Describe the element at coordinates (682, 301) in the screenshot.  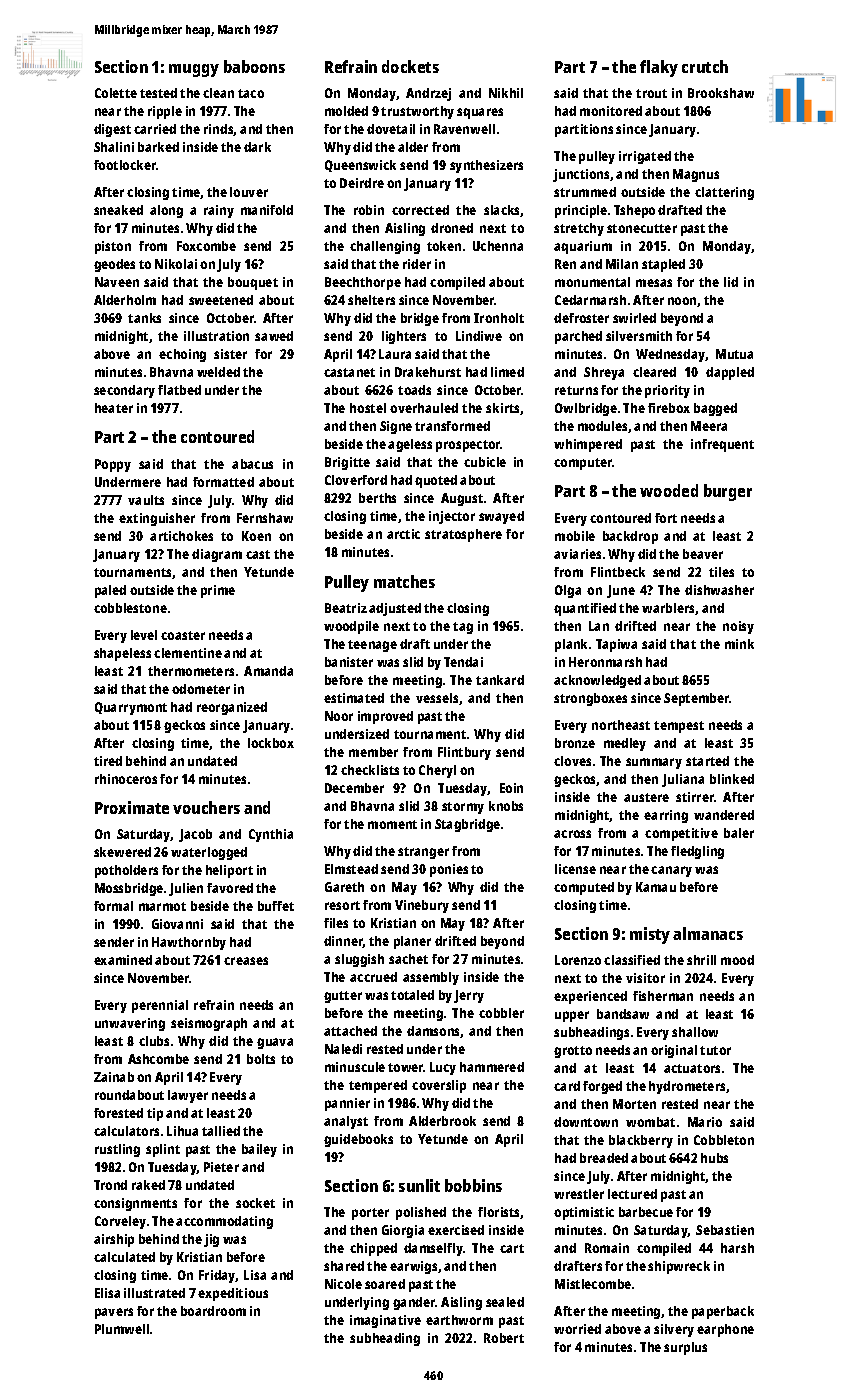
I see `noon` at that location.
